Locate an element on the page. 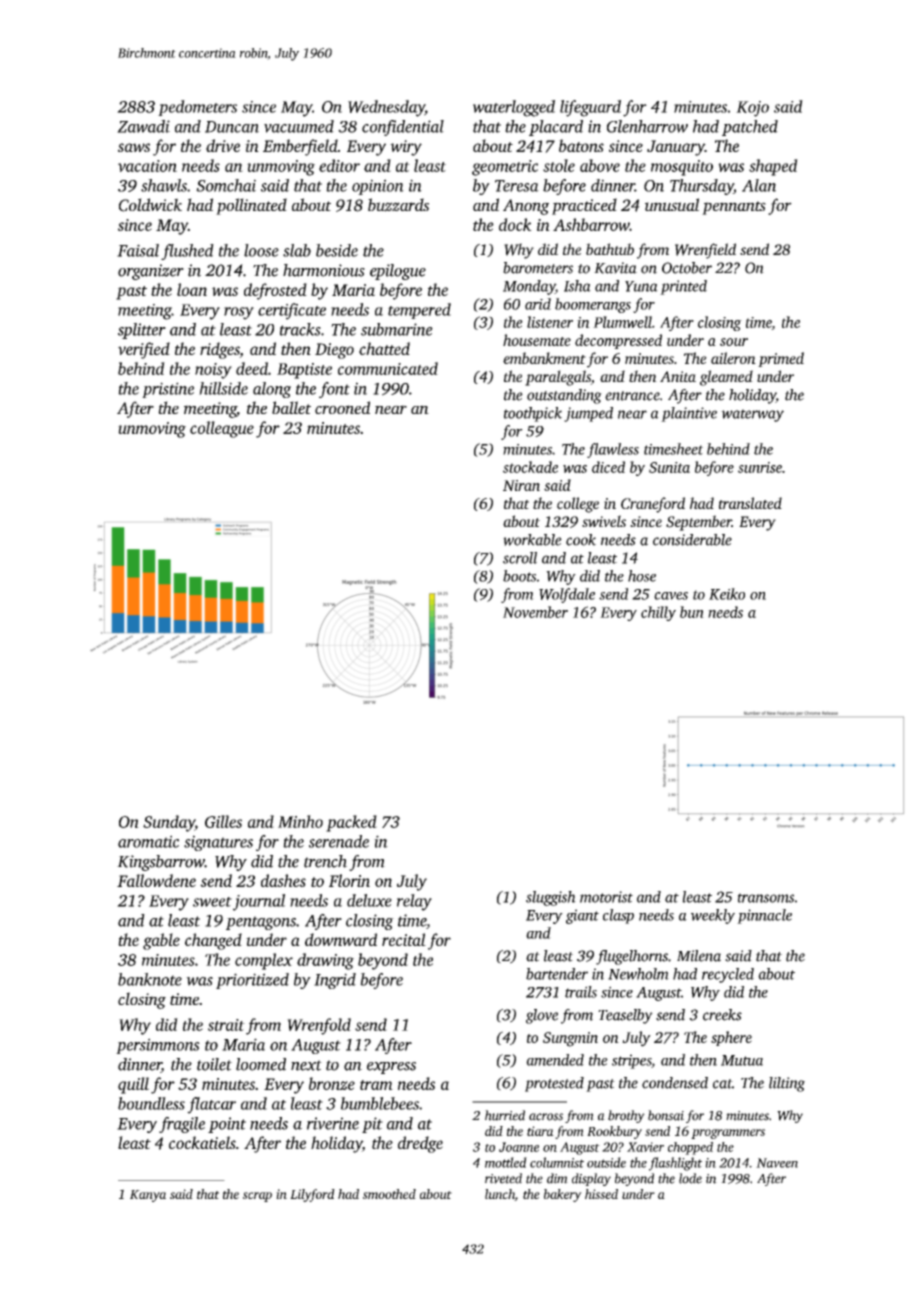 This page has height=1308, width=924. arid is located at coordinates (538, 304).
